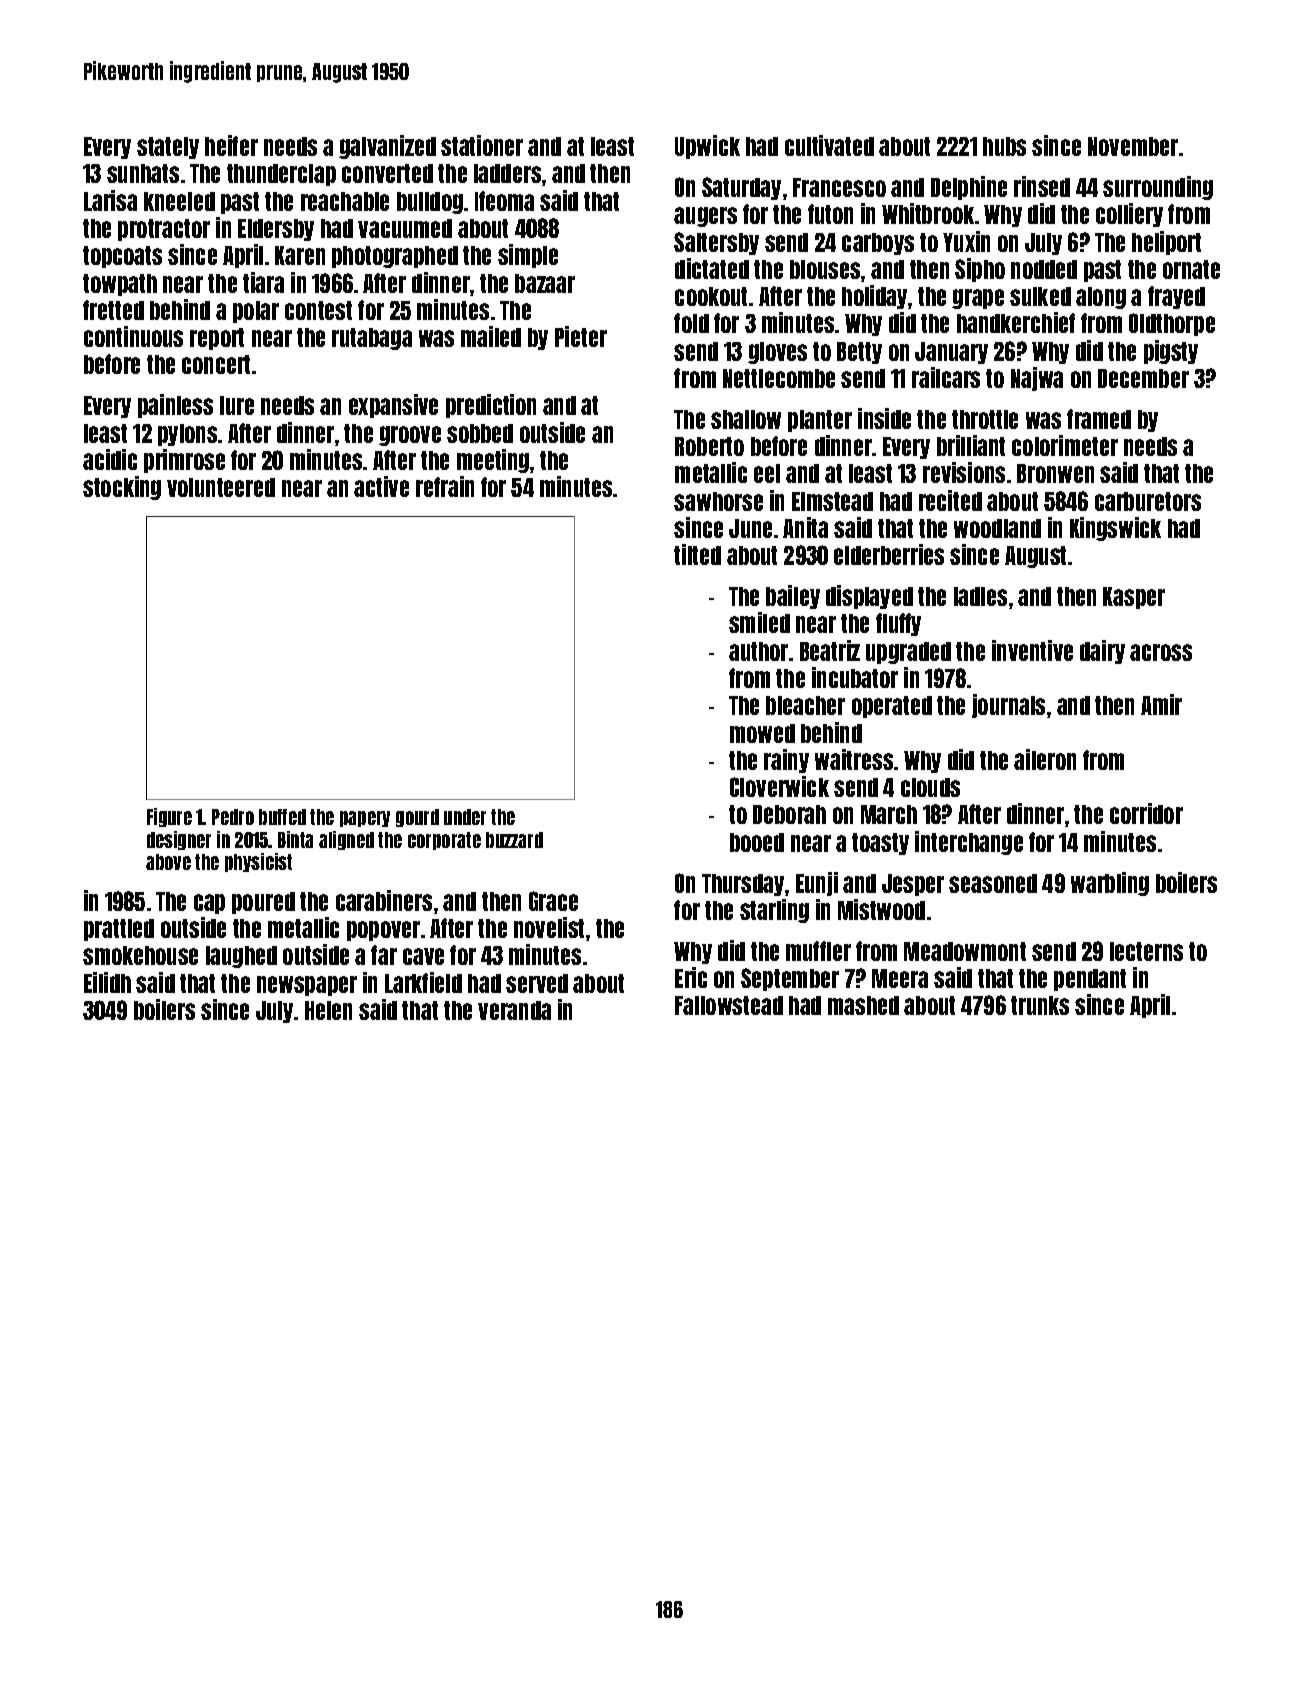  I want to click on stocking, so click(122, 488).
